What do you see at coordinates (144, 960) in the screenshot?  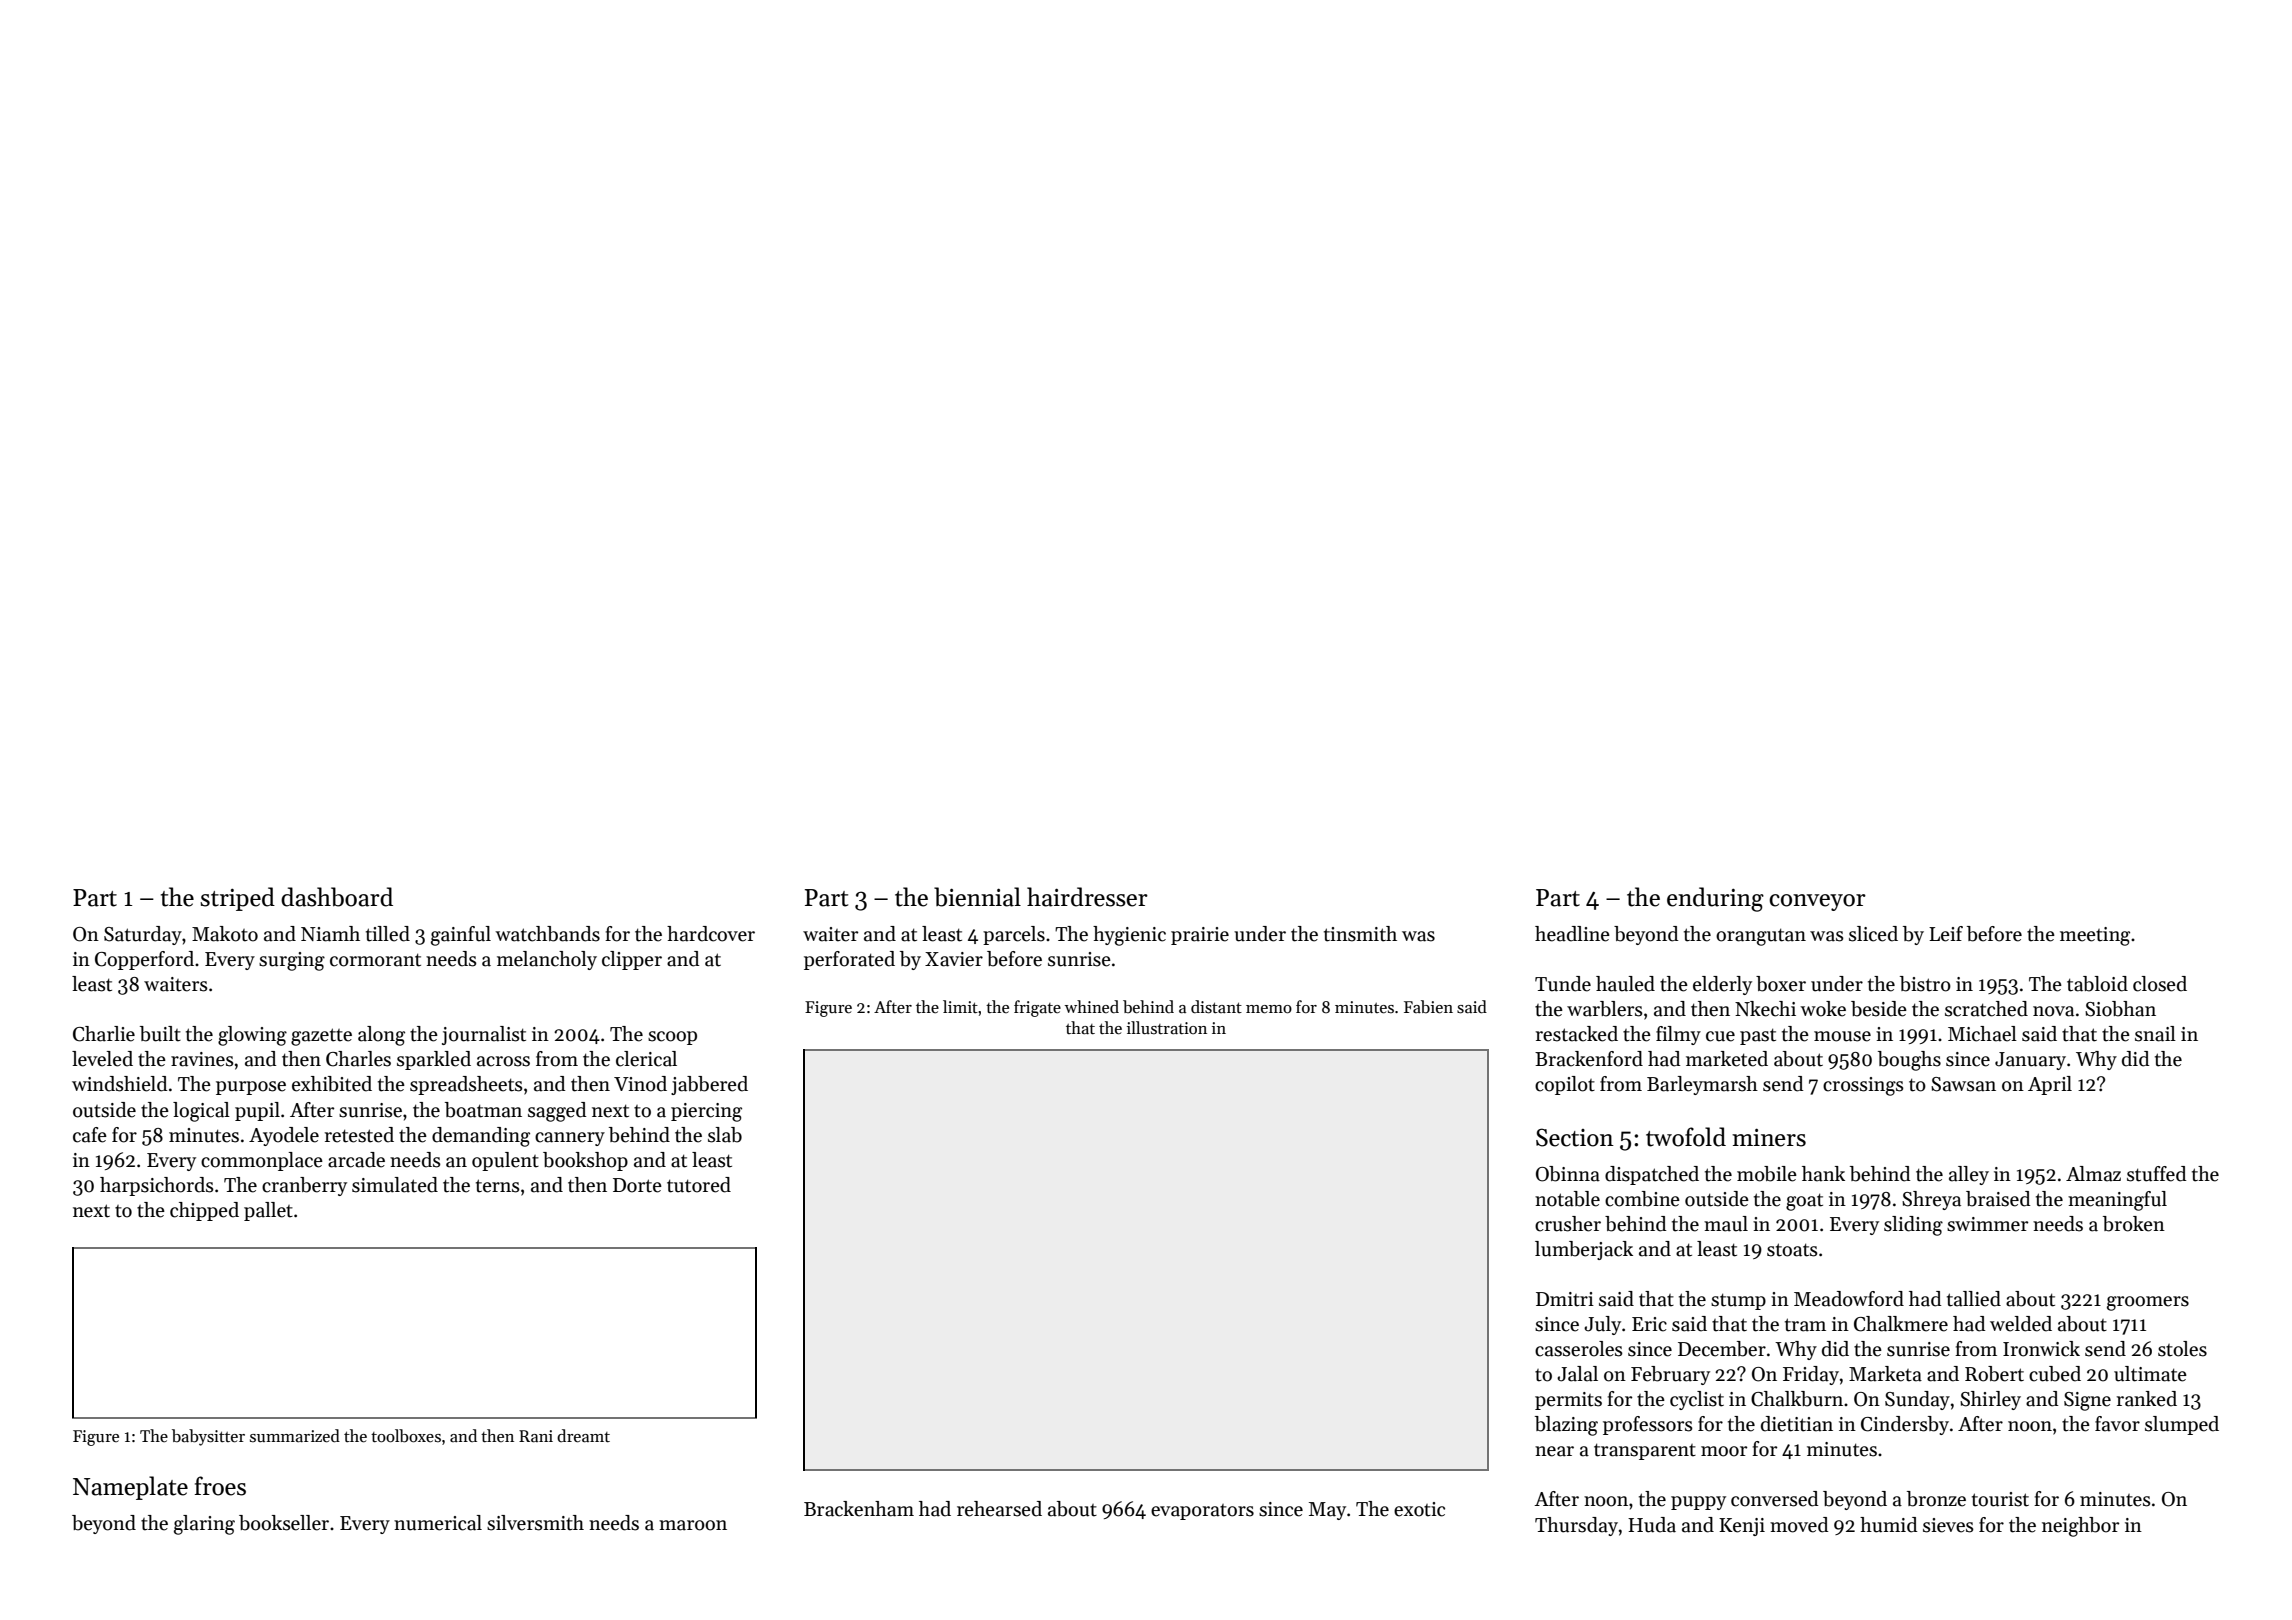 I see `Copperford` at bounding box center [144, 960].
